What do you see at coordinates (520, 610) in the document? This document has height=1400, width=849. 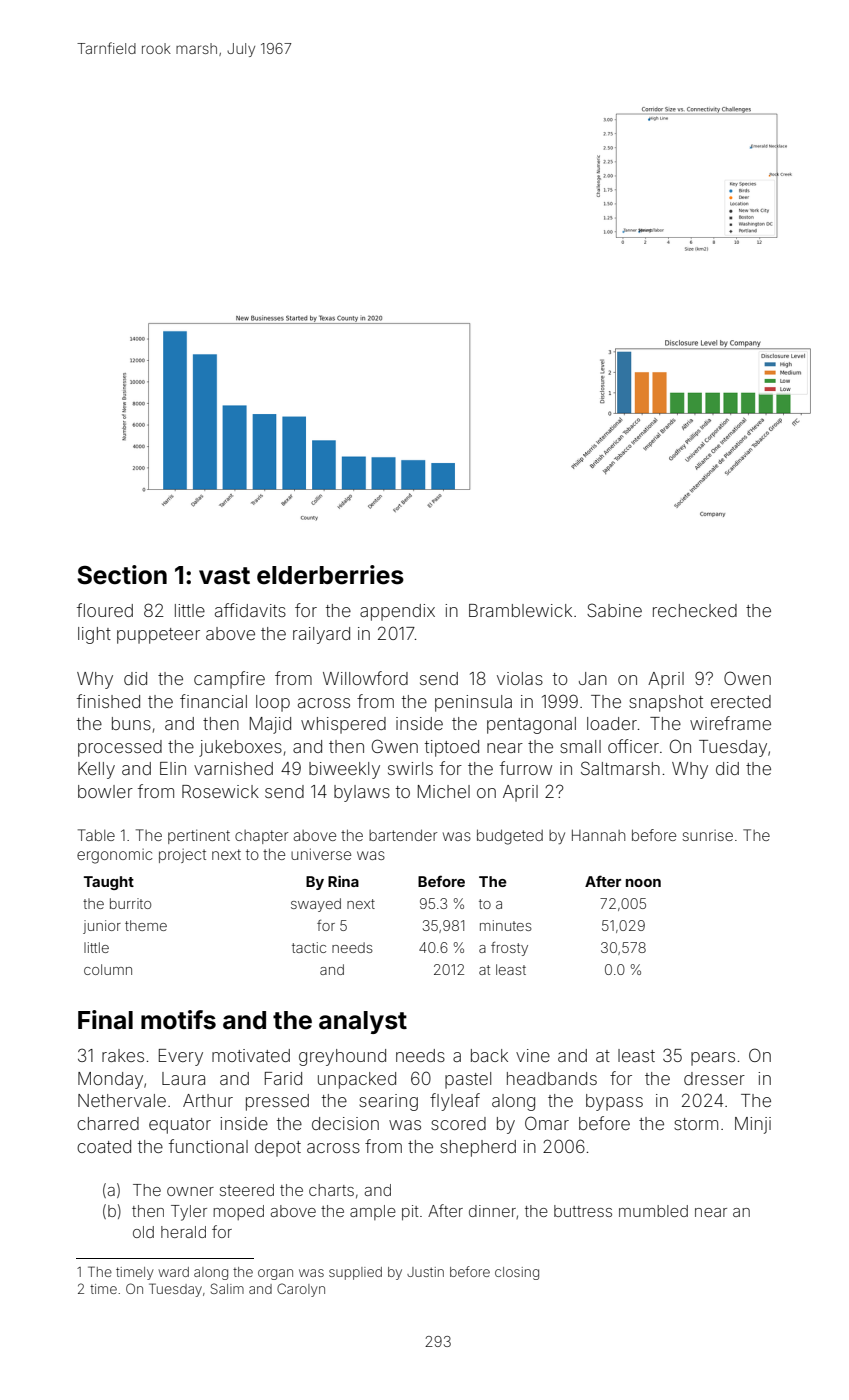 I see `Bramblewick` at bounding box center [520, 610].
